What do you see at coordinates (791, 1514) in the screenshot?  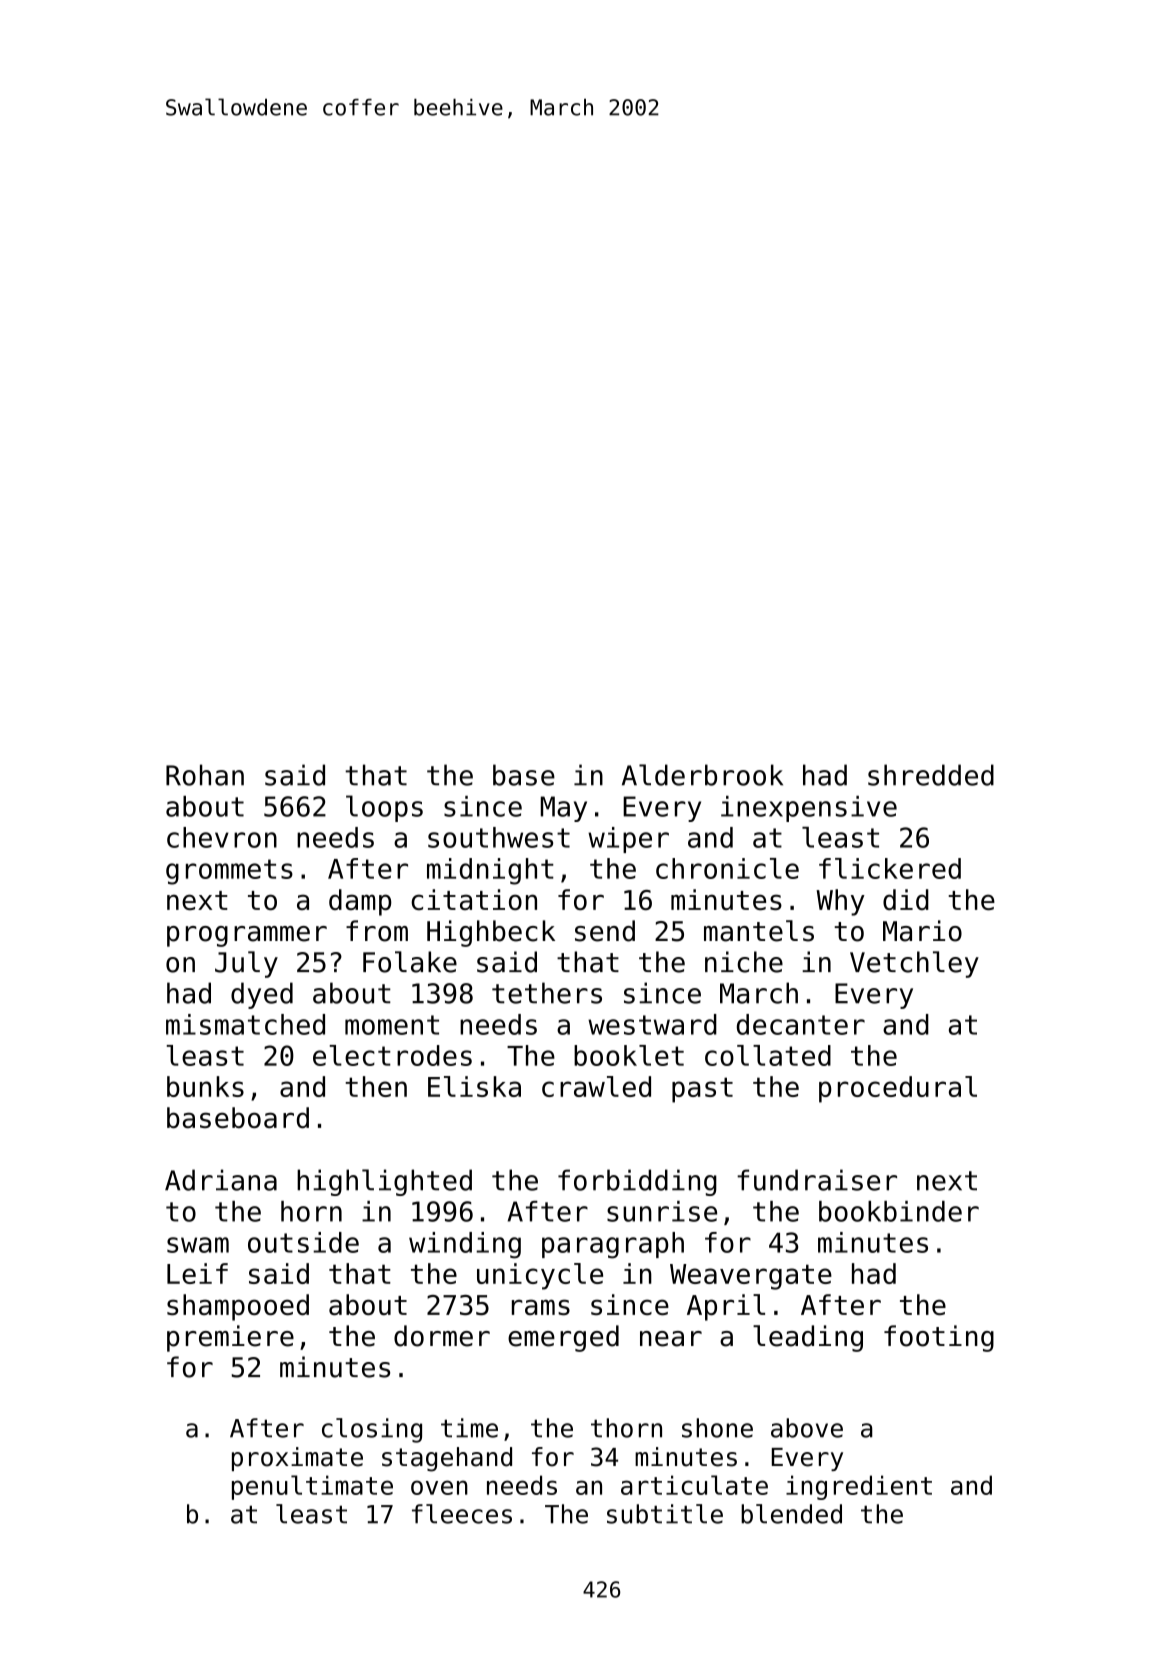 I see `blended` at bounding box center [791, 1514].
